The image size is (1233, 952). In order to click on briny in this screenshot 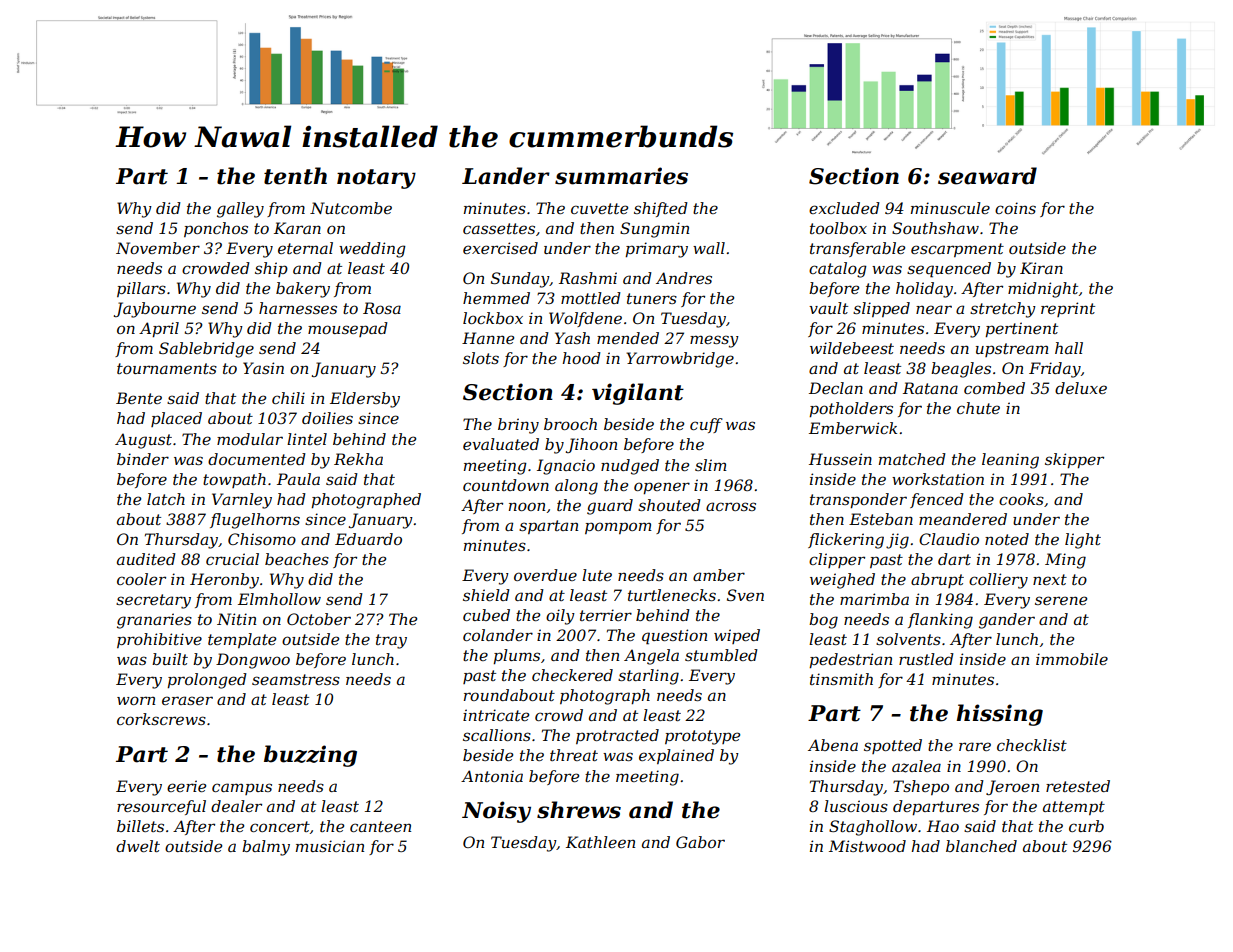, I will do `click(518, 426)`.
